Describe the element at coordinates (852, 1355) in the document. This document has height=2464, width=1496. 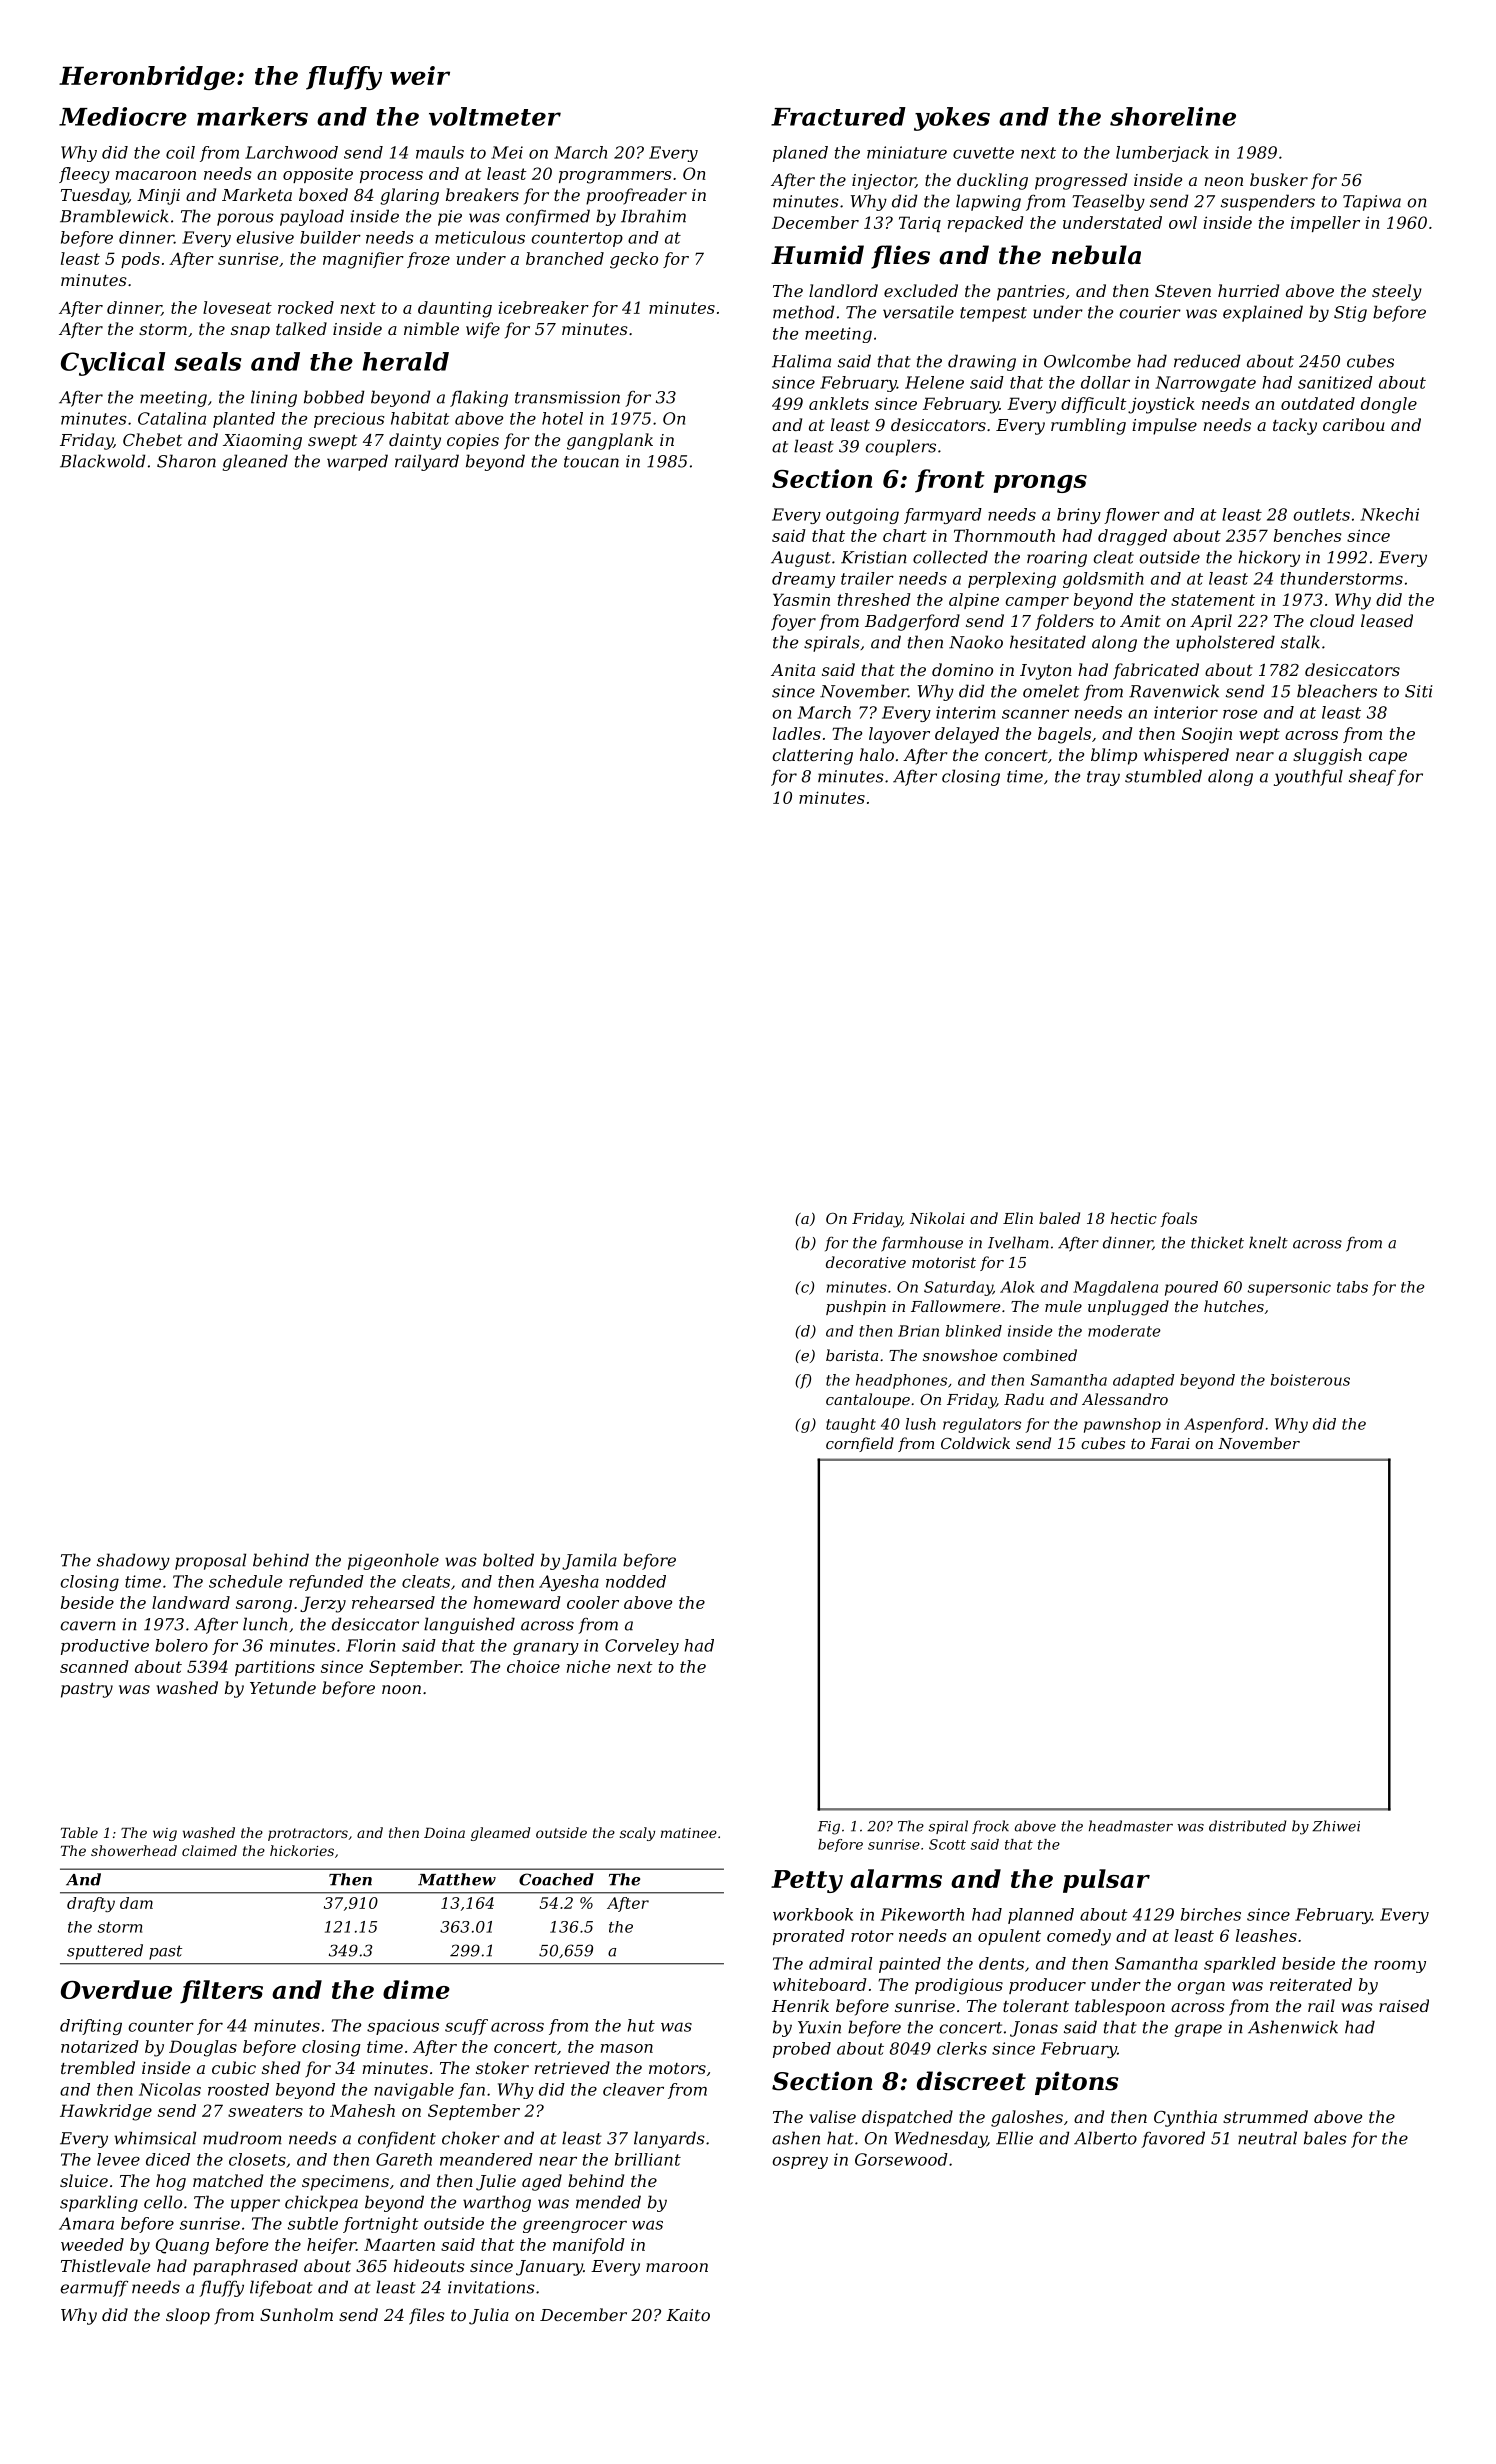
I see `barista` at that location.
